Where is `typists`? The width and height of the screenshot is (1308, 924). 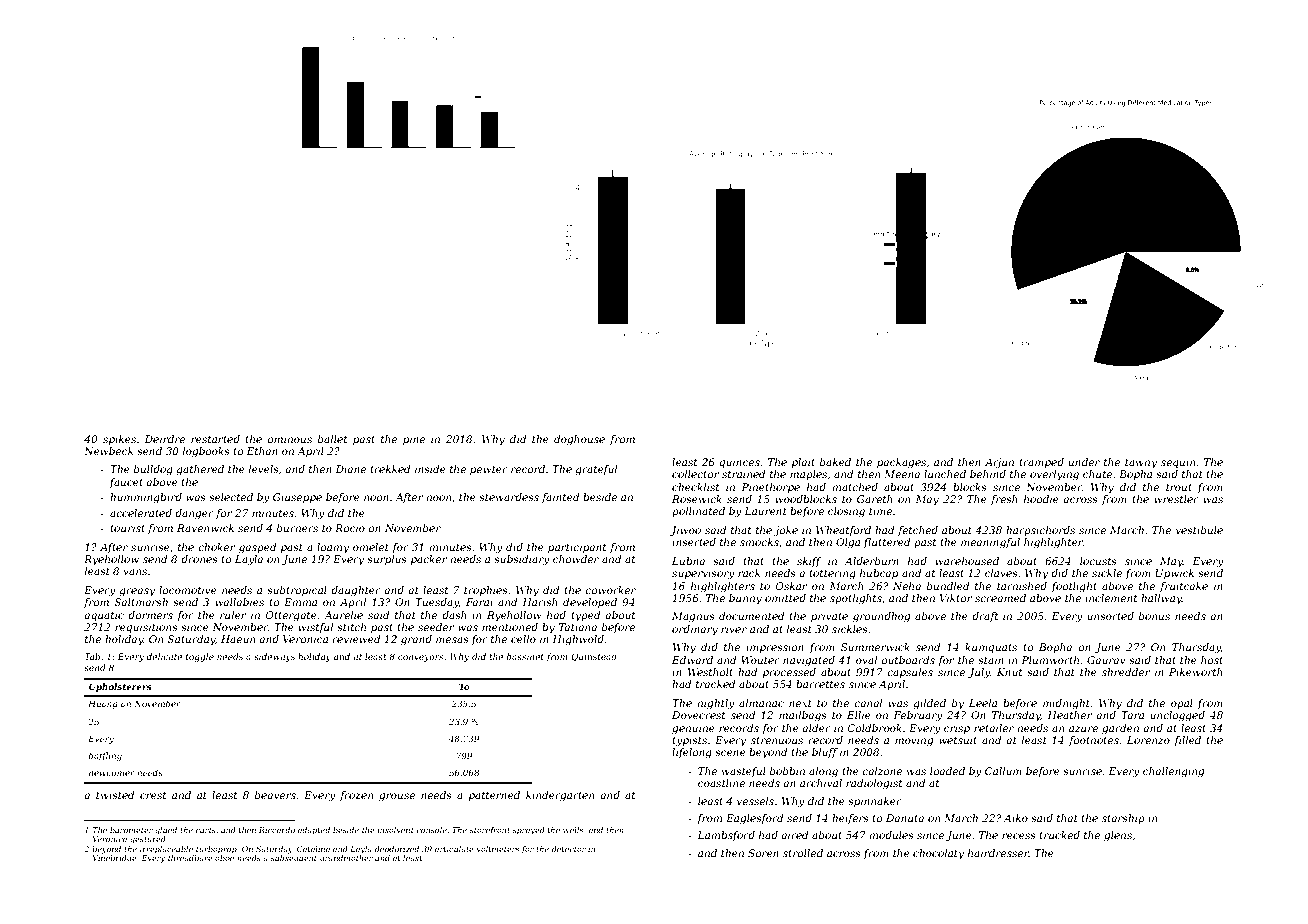 typists is located at coordinates (689, 741).
